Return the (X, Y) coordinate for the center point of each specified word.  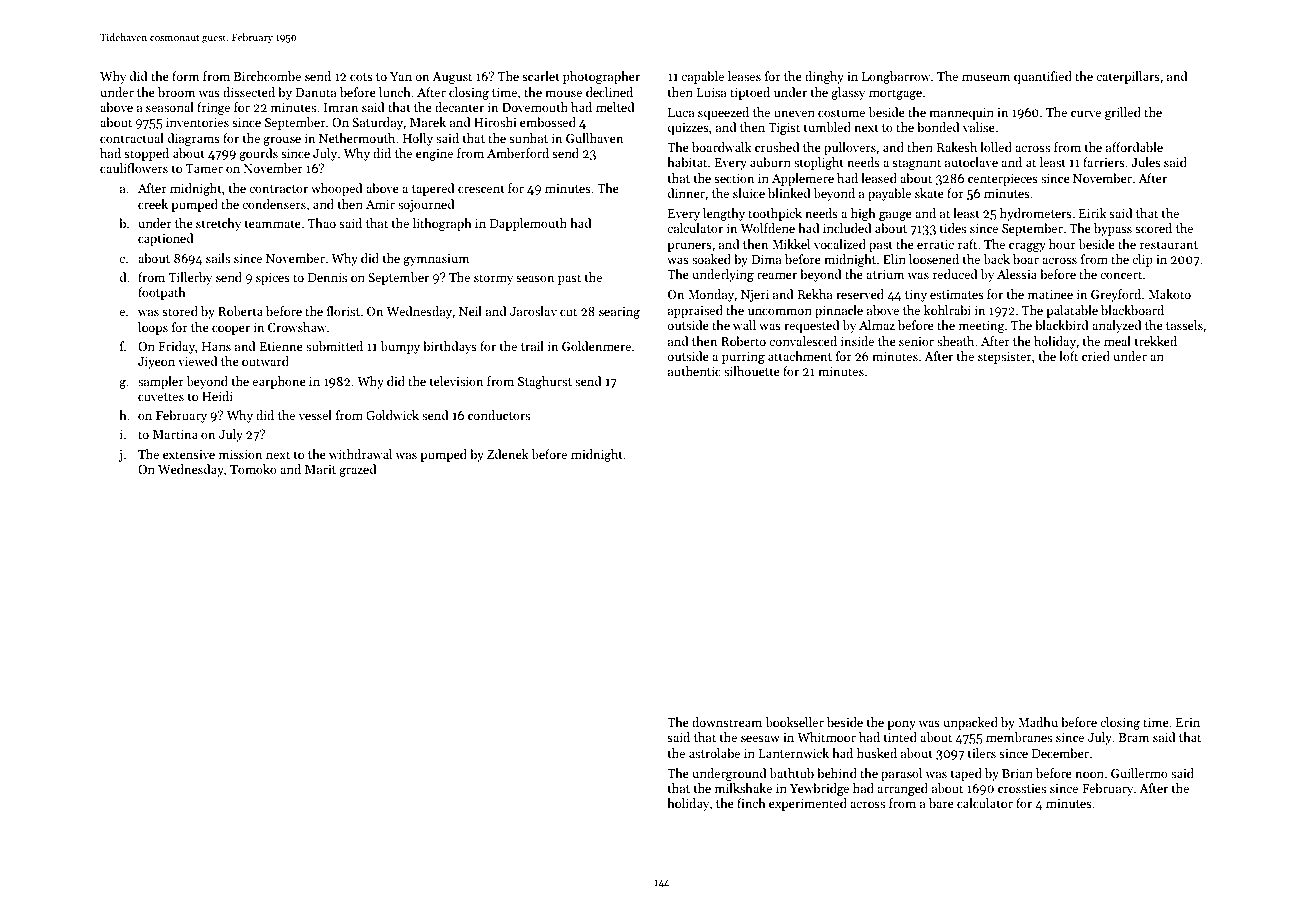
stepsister (1005, 358)
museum (986, 77)
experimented (808, 804)
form (186, 76)
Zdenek (508, 454)
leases (744, 76)
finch (751, 803)
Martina (175, 434)
